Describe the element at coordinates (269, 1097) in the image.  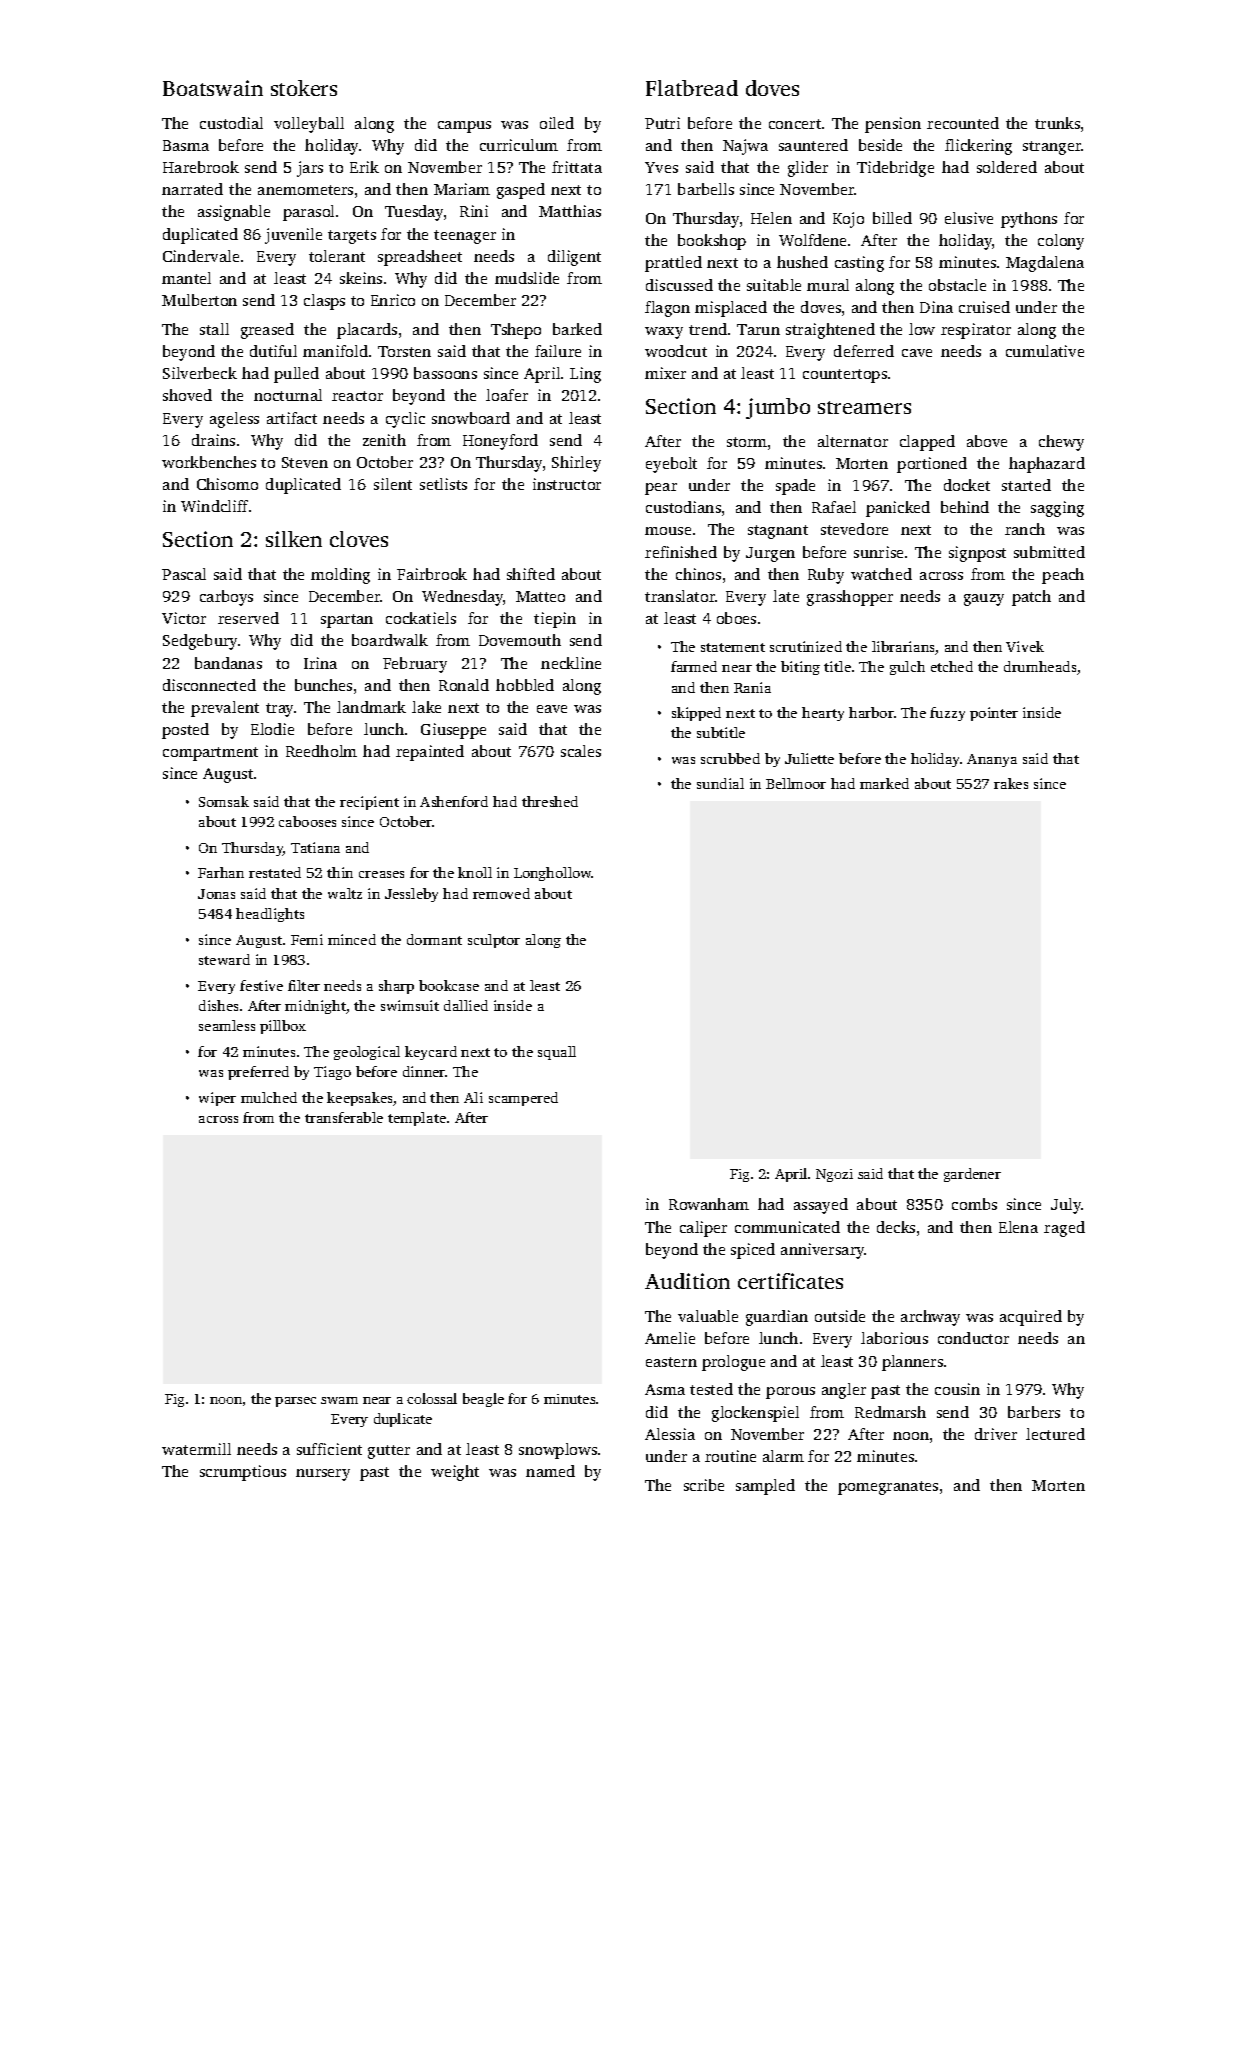
I see `mulched` at that location.
